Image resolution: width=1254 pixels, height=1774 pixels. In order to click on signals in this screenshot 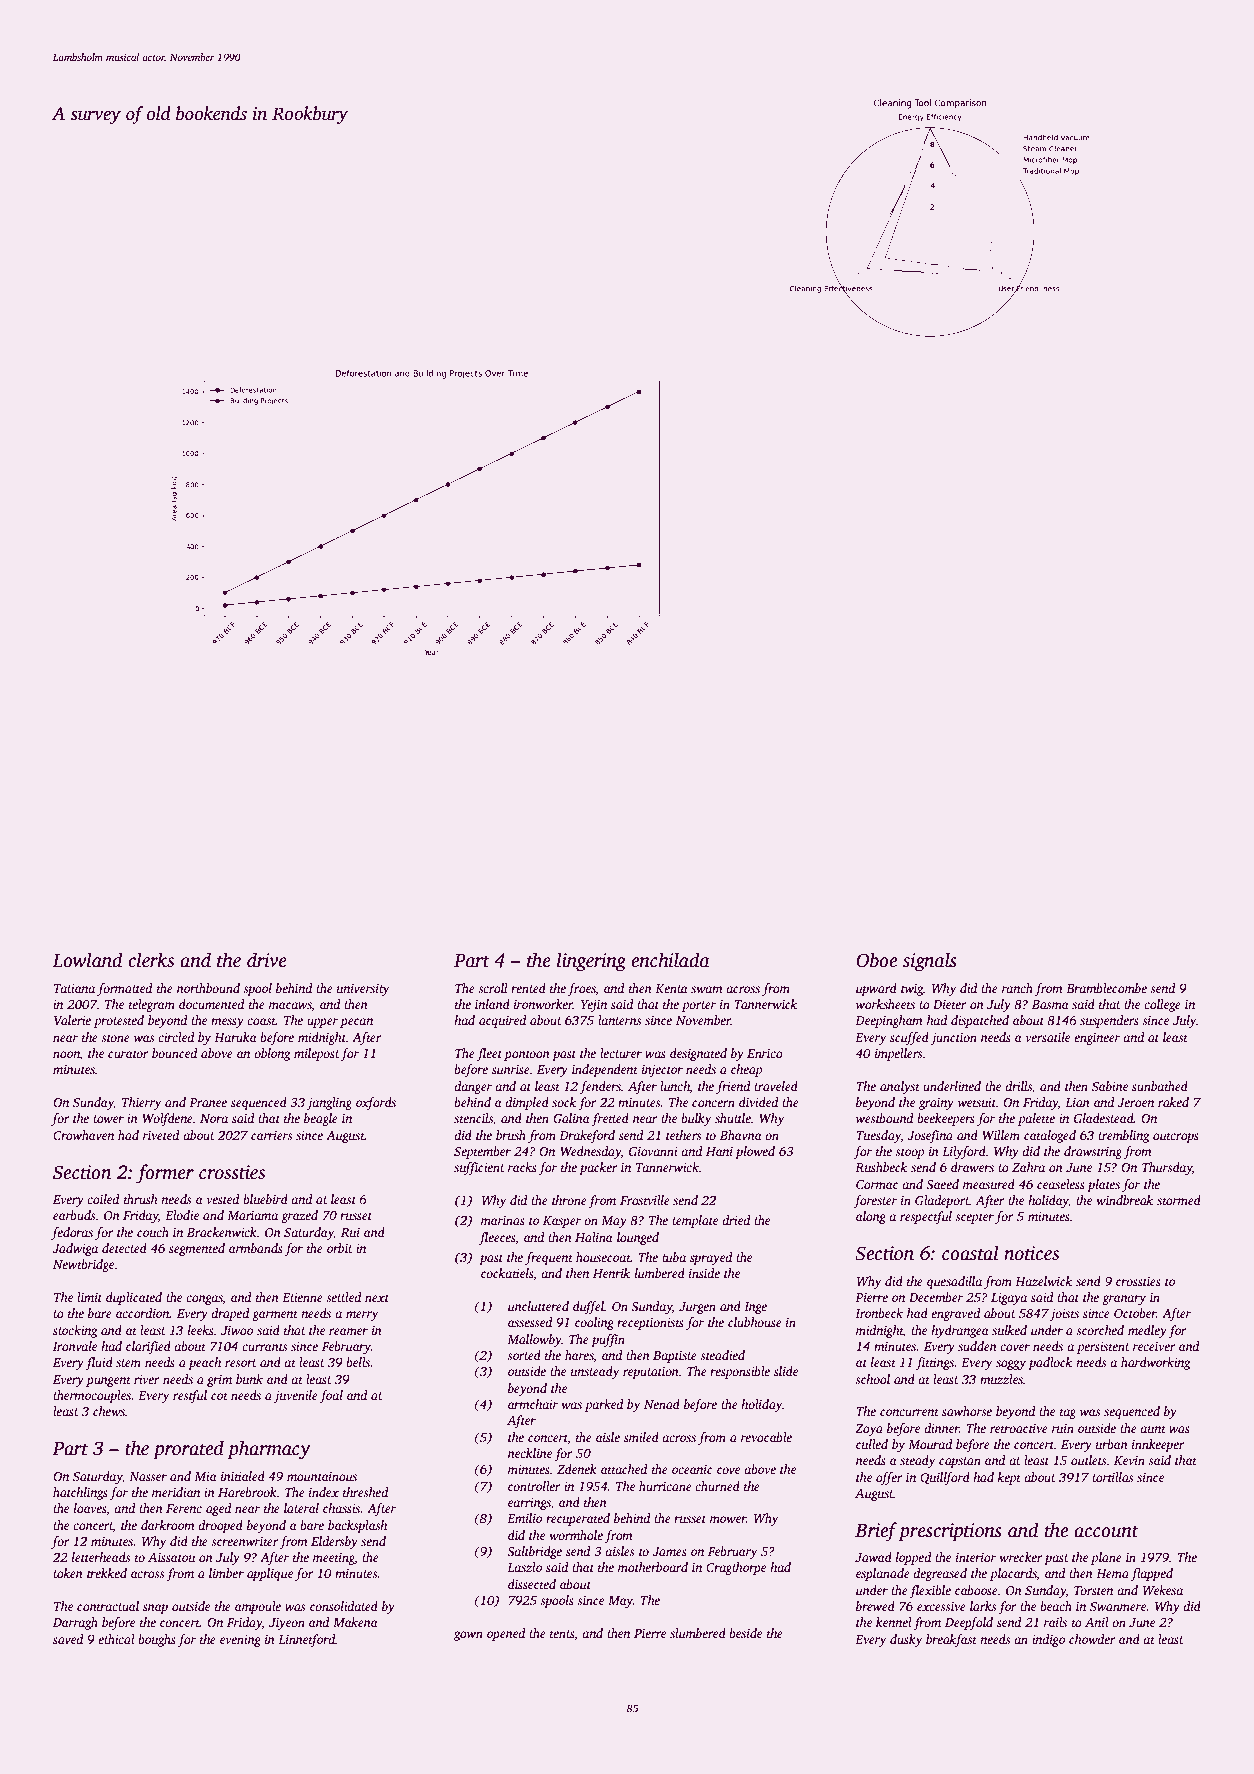, I will do `click(930, 962)`.
